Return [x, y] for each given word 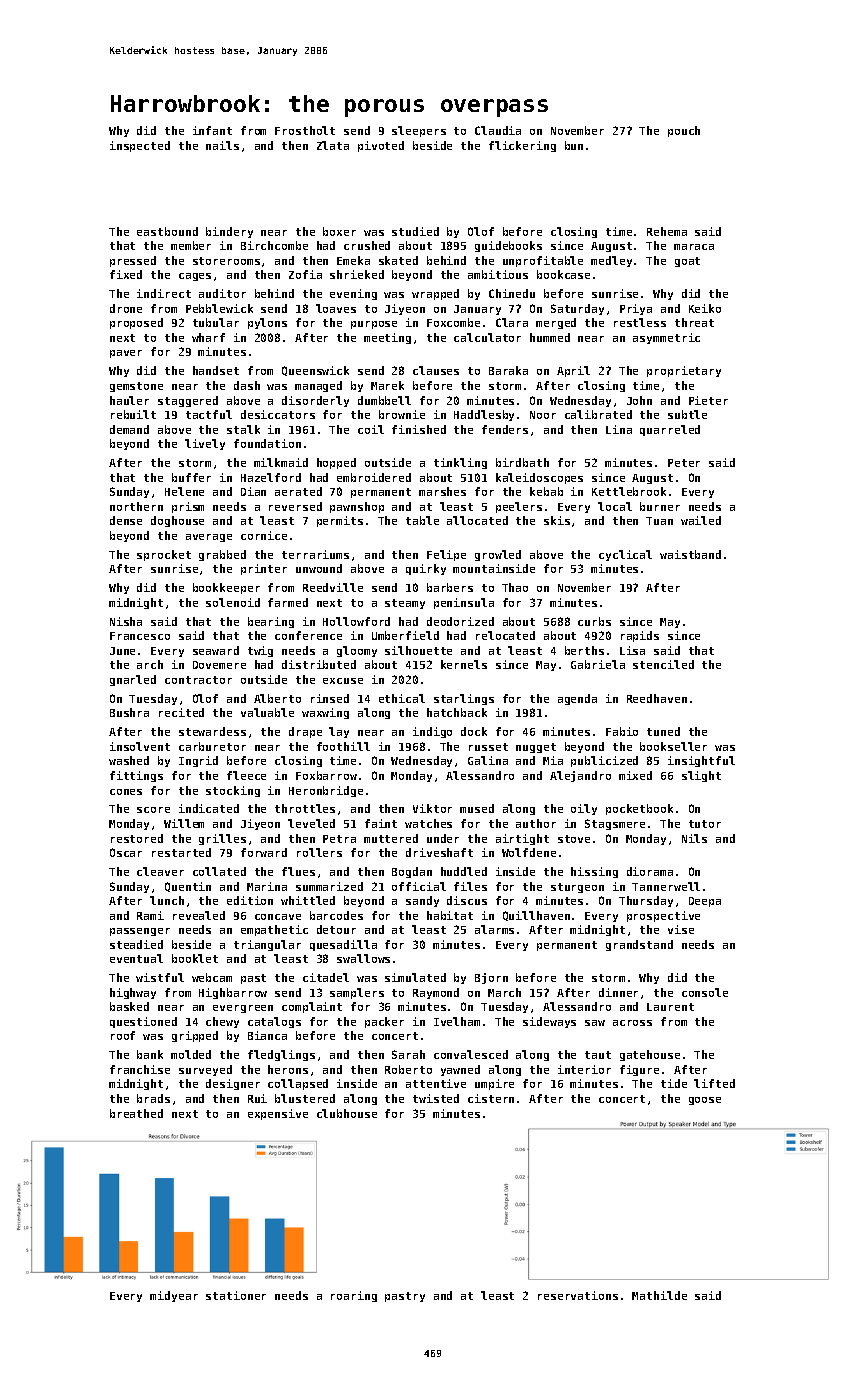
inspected [140, 146]
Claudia [498, 130]
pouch [684, 131]
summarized [329, 886]
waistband [690, 554]
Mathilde [659, 1295]
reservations [578, 1295]
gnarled [133, 680]
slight [701, 776]
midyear [174, 1296]
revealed [199, 915]
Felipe [446, 555]
